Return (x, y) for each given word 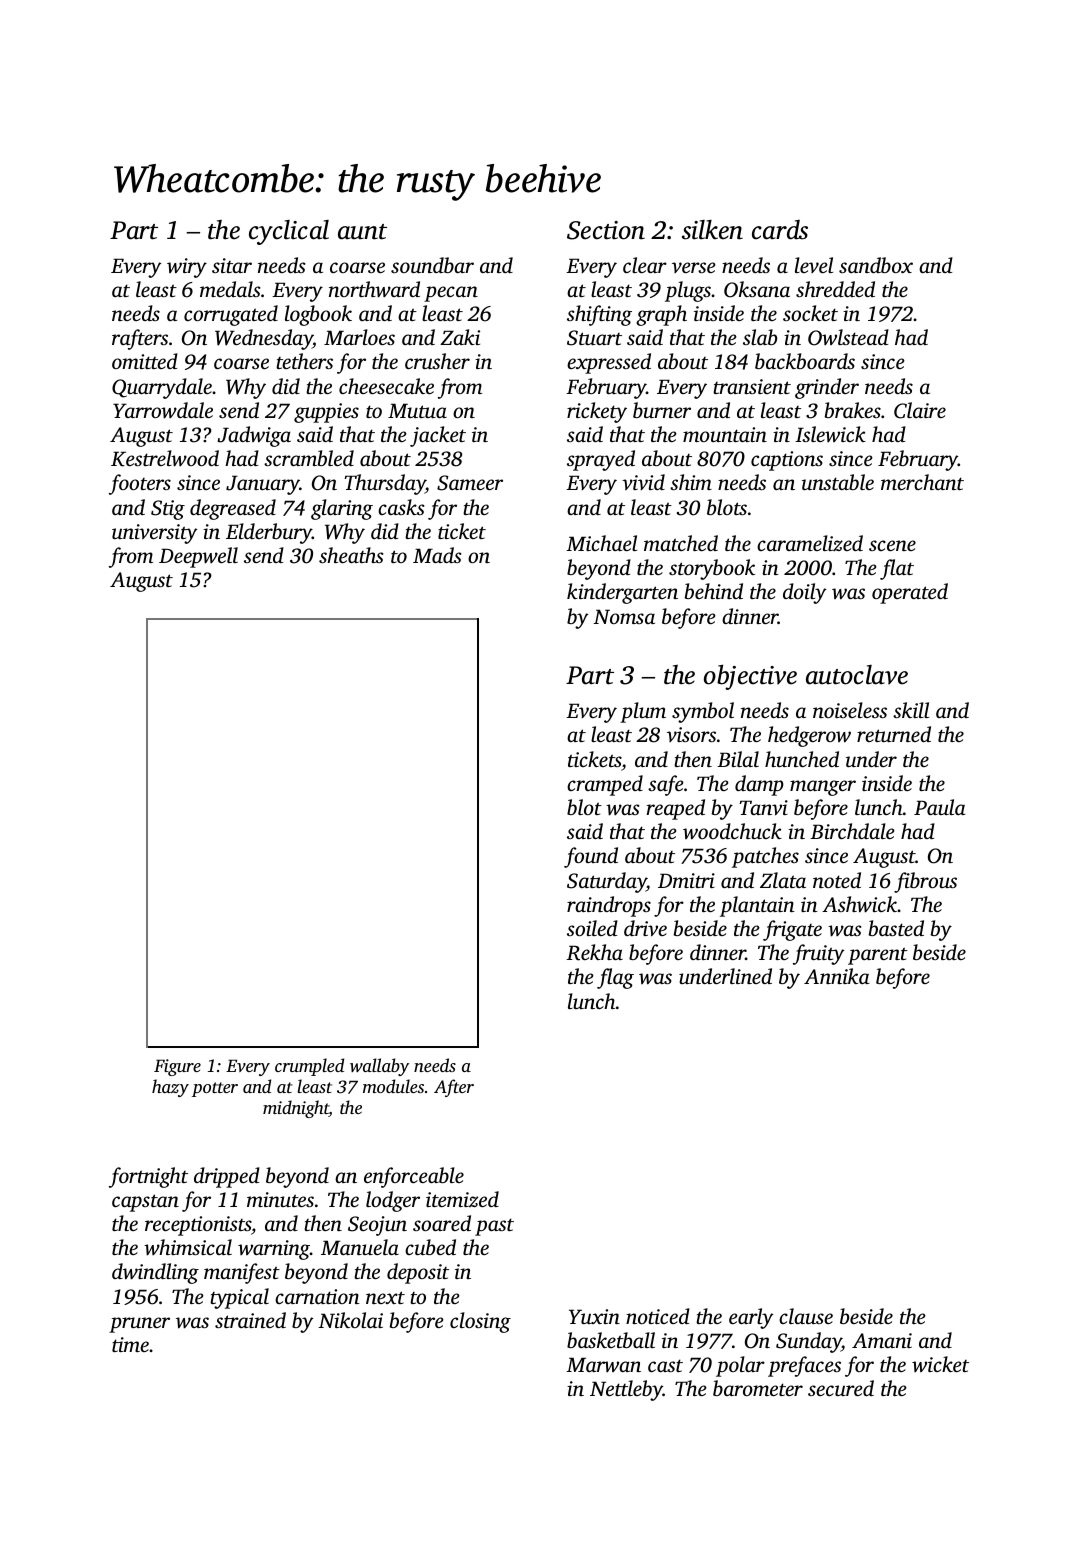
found (591, 857)
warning (274, 1250)
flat (897, 569)
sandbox (876, 265)
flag (615, 978)
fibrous (925, 882)
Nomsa (624, 616)
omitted (145, 361)
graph (661, 315)
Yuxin (594, 1316)
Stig (168, 510)
